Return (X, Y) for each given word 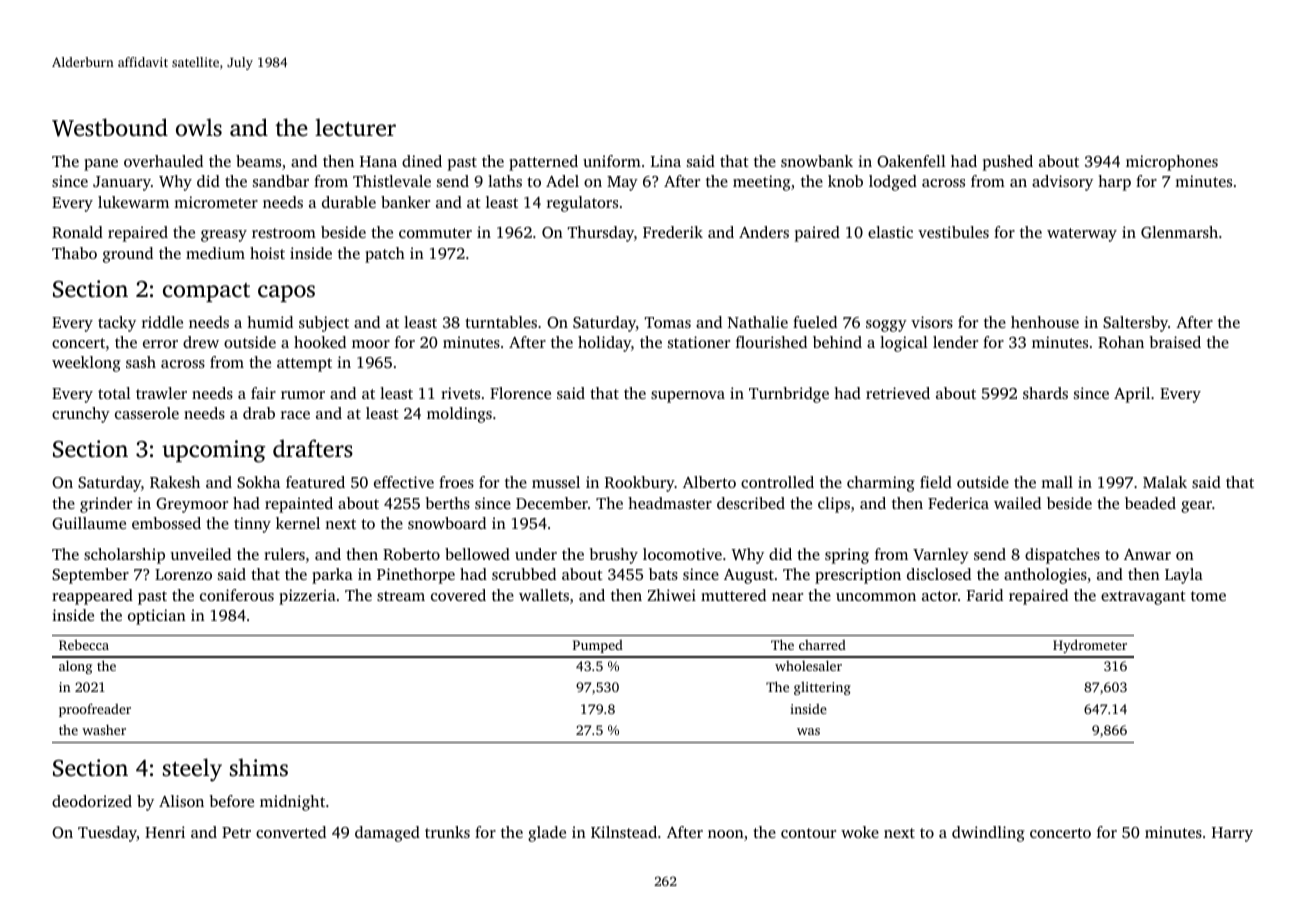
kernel (298, 523)
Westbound (110, 127)
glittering (822, 688)
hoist (267, 253)
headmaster (670, 503)
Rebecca (84, 644)
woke (860, 832)
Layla (1184, 576)
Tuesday (107, 834)
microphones (1172, 163)
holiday (604, 344)
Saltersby (1135, 324)
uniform (612, 161)
